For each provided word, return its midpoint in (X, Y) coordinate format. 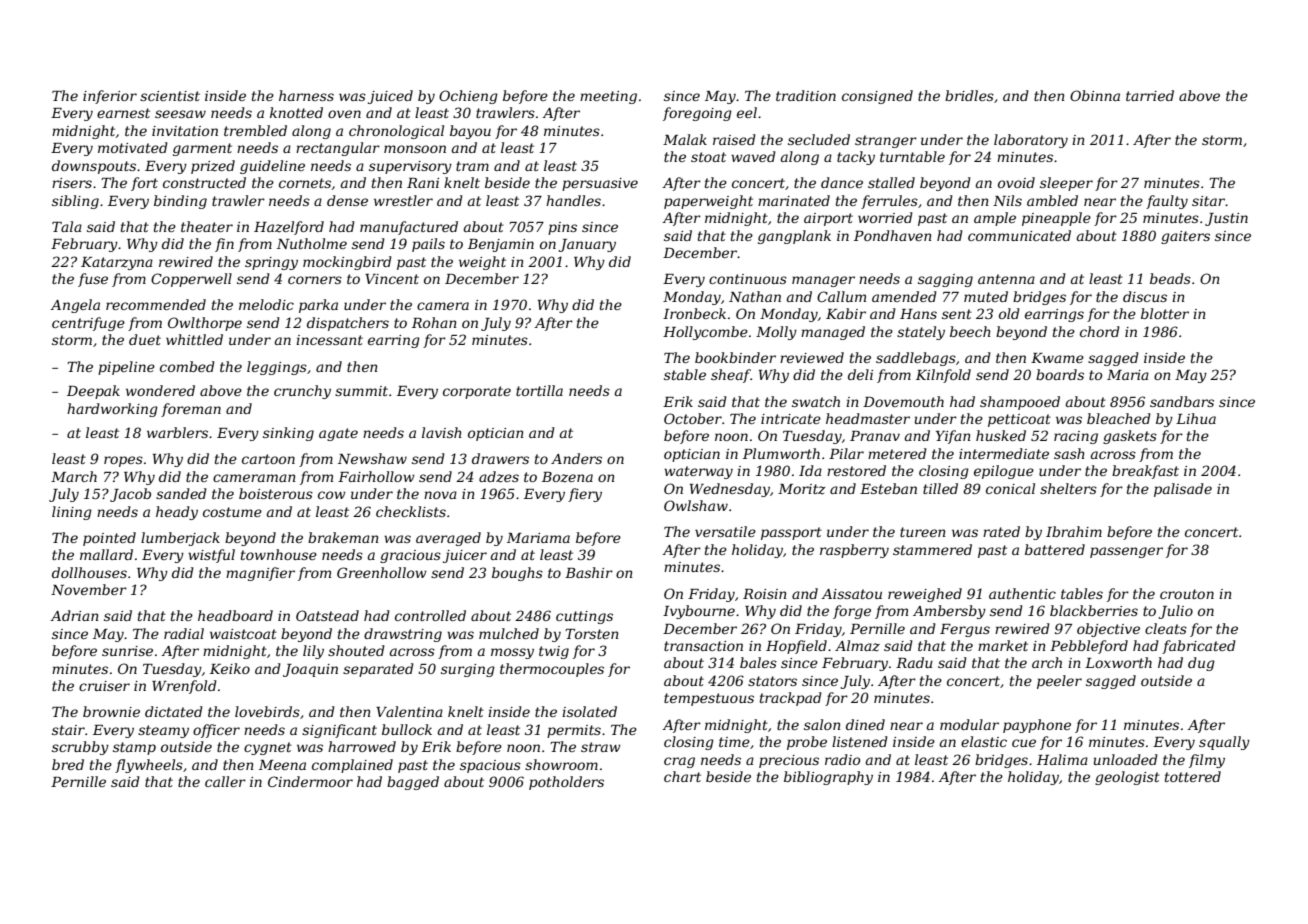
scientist (170, 96)
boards (1060, 374)
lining (72, 513)
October (693, 418)
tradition (806, 95)
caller (225, 781)
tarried (1150, 95)
